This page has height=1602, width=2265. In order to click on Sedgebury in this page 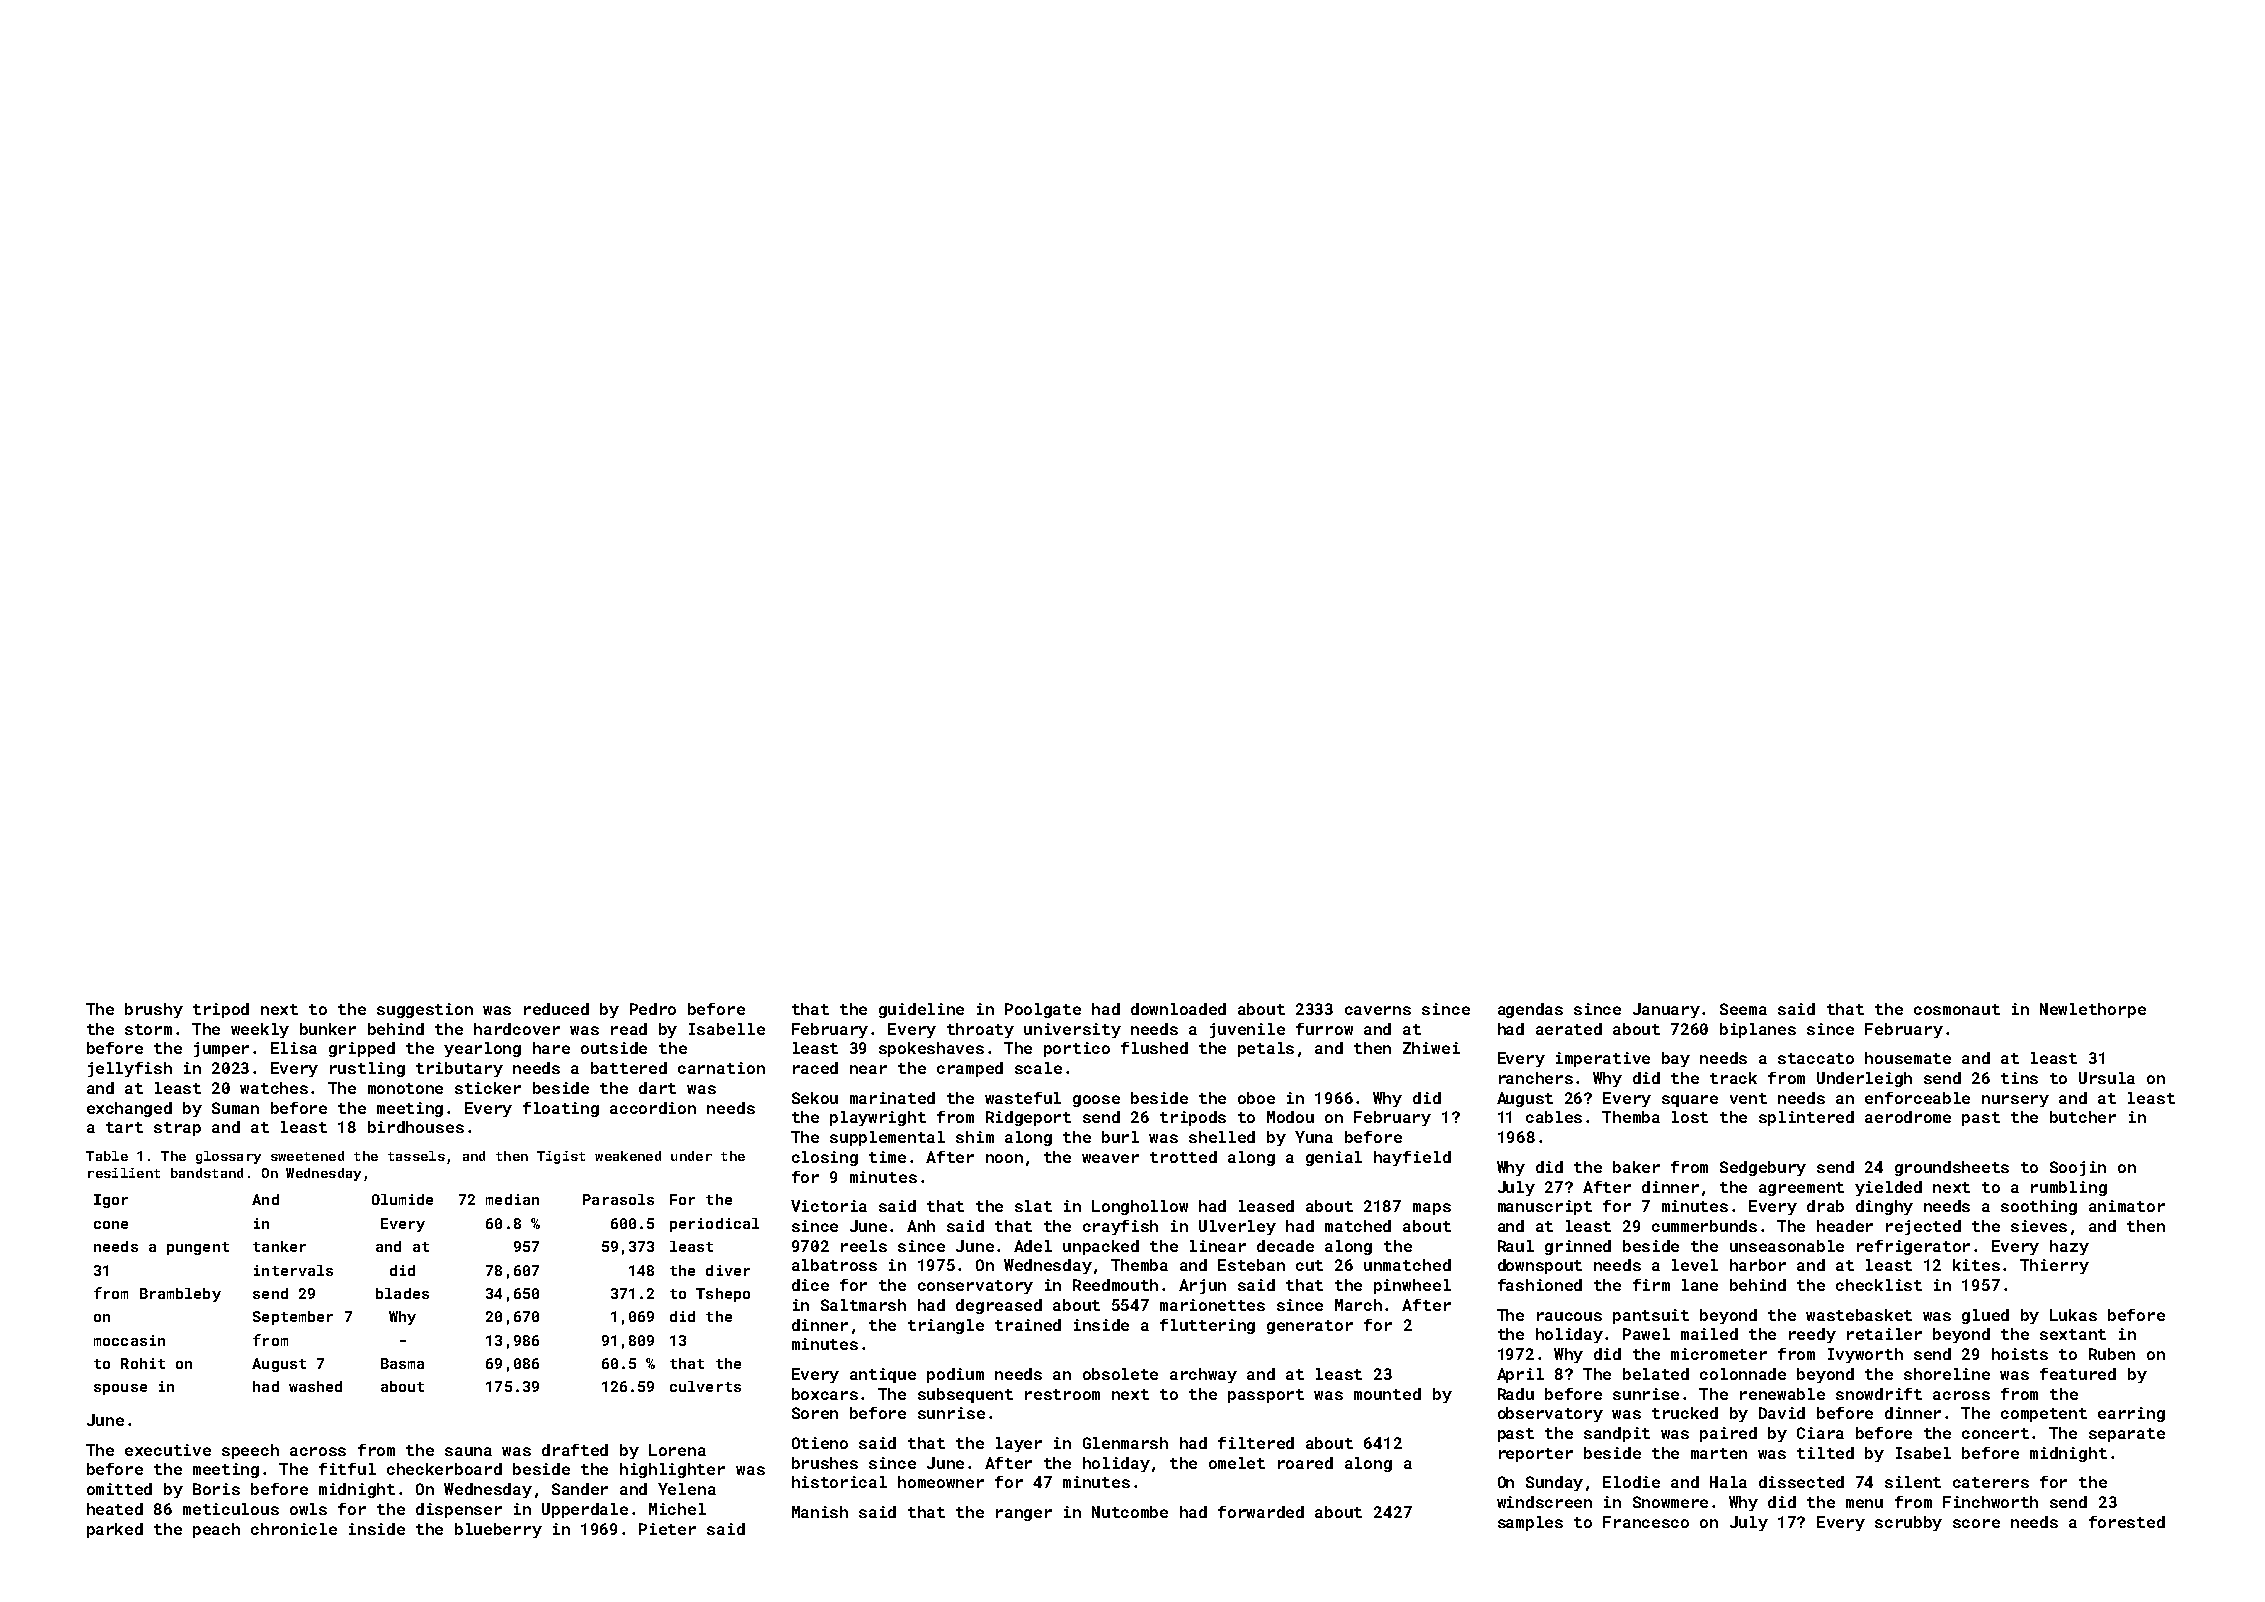, I will do `click(1763, 1168)`.
